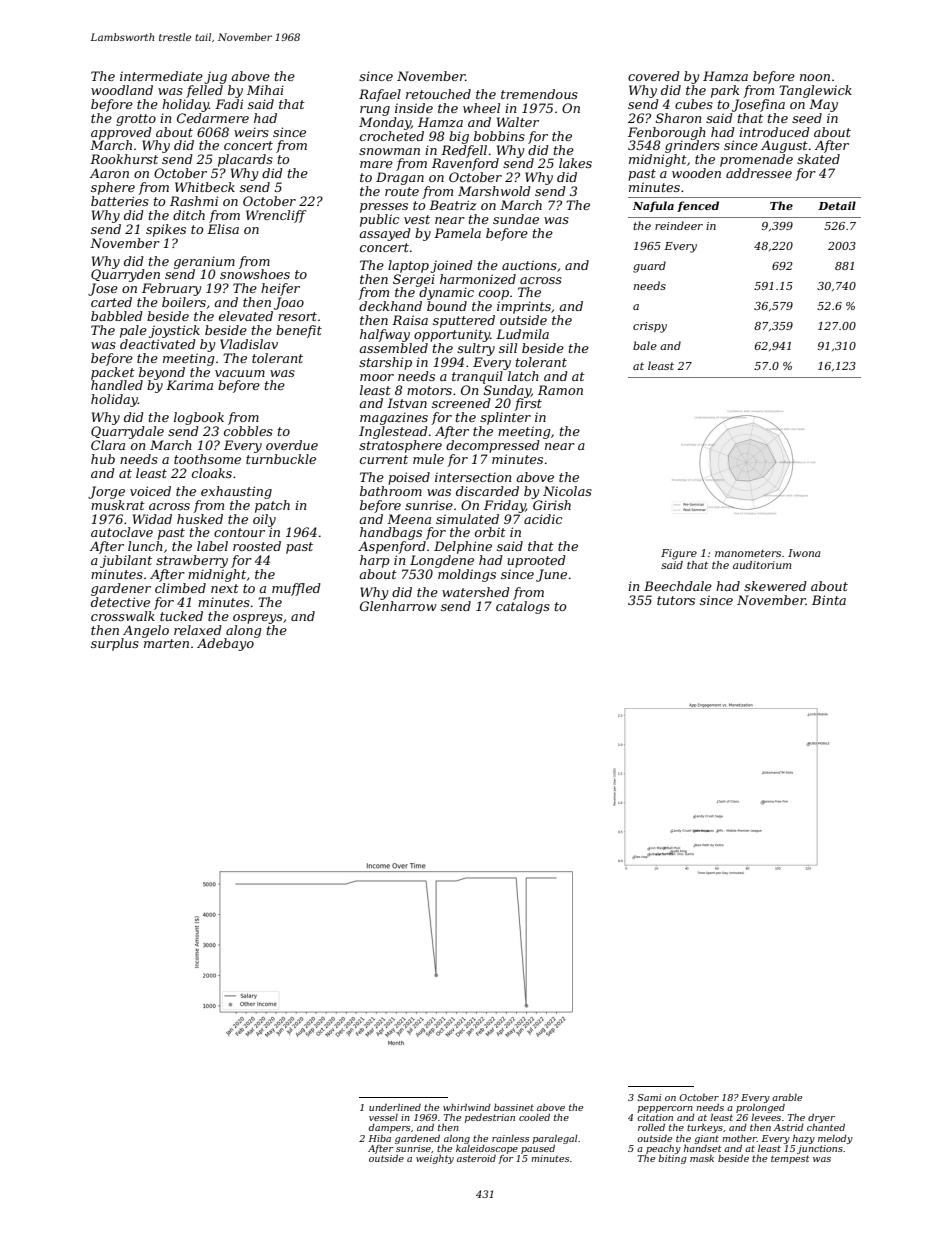  I want to click on harp, so click(375, 561).
